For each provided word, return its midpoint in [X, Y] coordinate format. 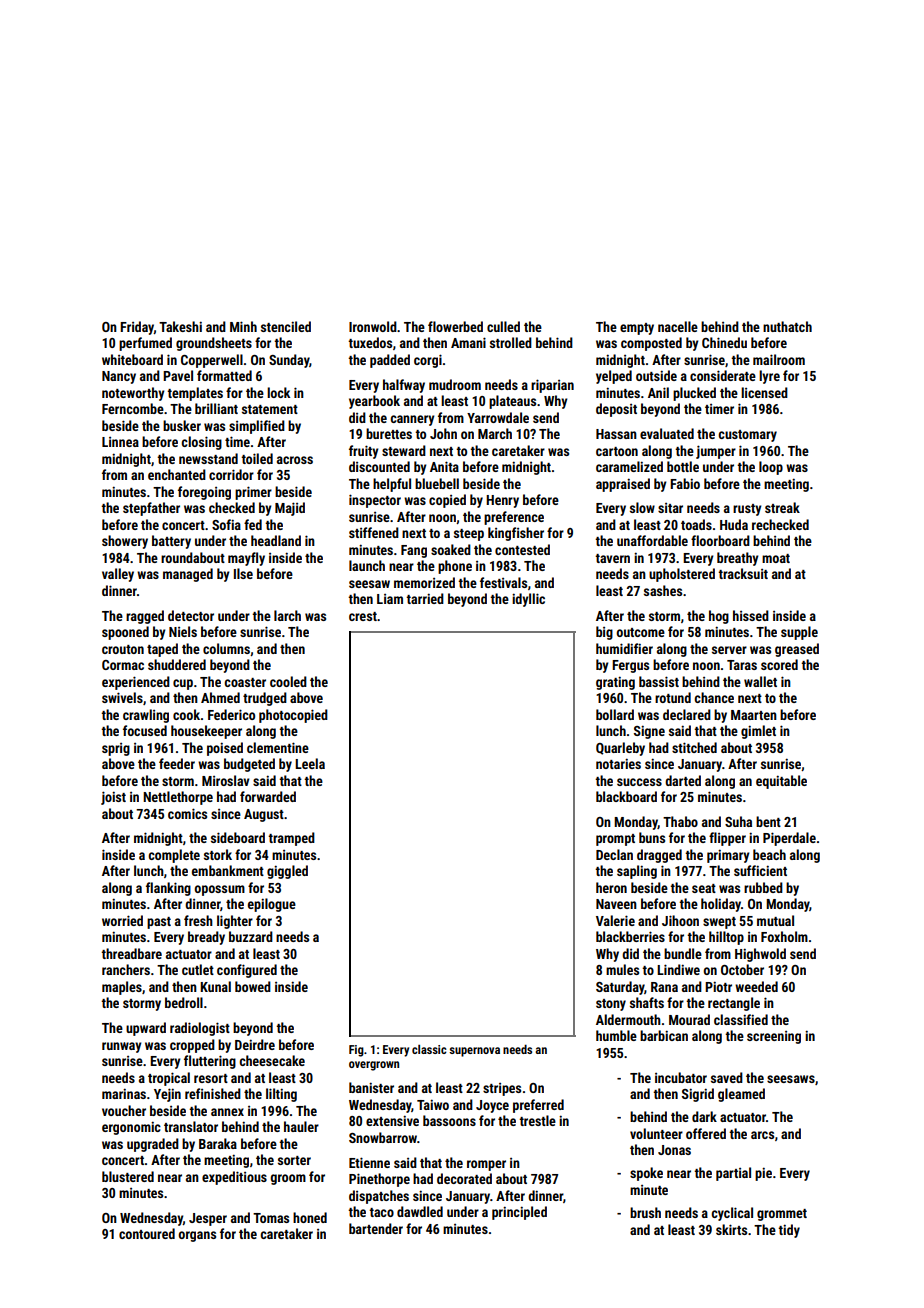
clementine [278, 747]
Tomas [271, 1218]
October [742, 969]
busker [182, 425]
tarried [425, 598]
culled [503, 326]
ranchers [126, 969]
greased [797, 650]
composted [651, 344]
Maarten [754, 715]
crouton [123, 649]
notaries [618, 763]
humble [616, 1035]
